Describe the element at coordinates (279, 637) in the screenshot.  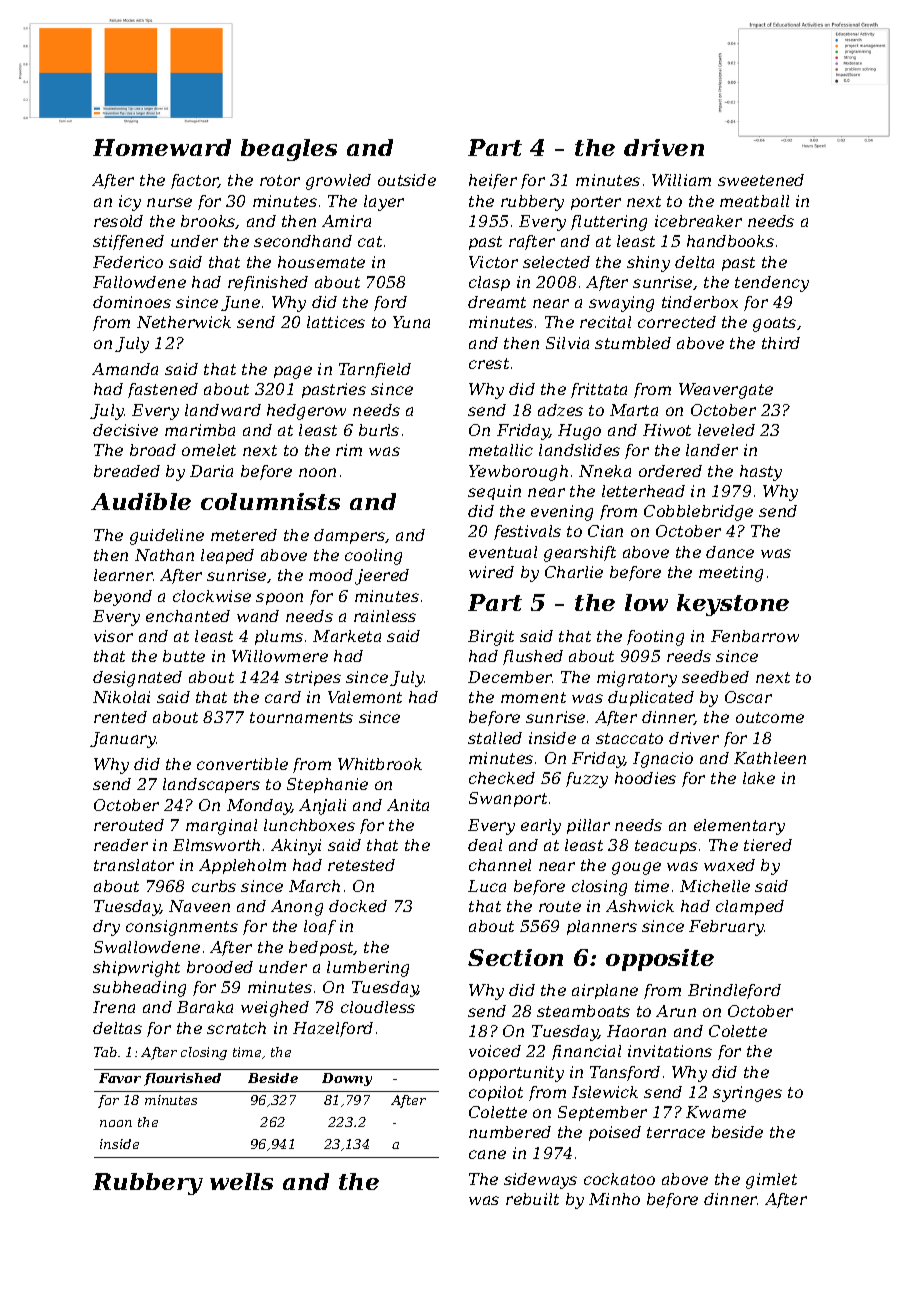
I see `plums` at that location.
